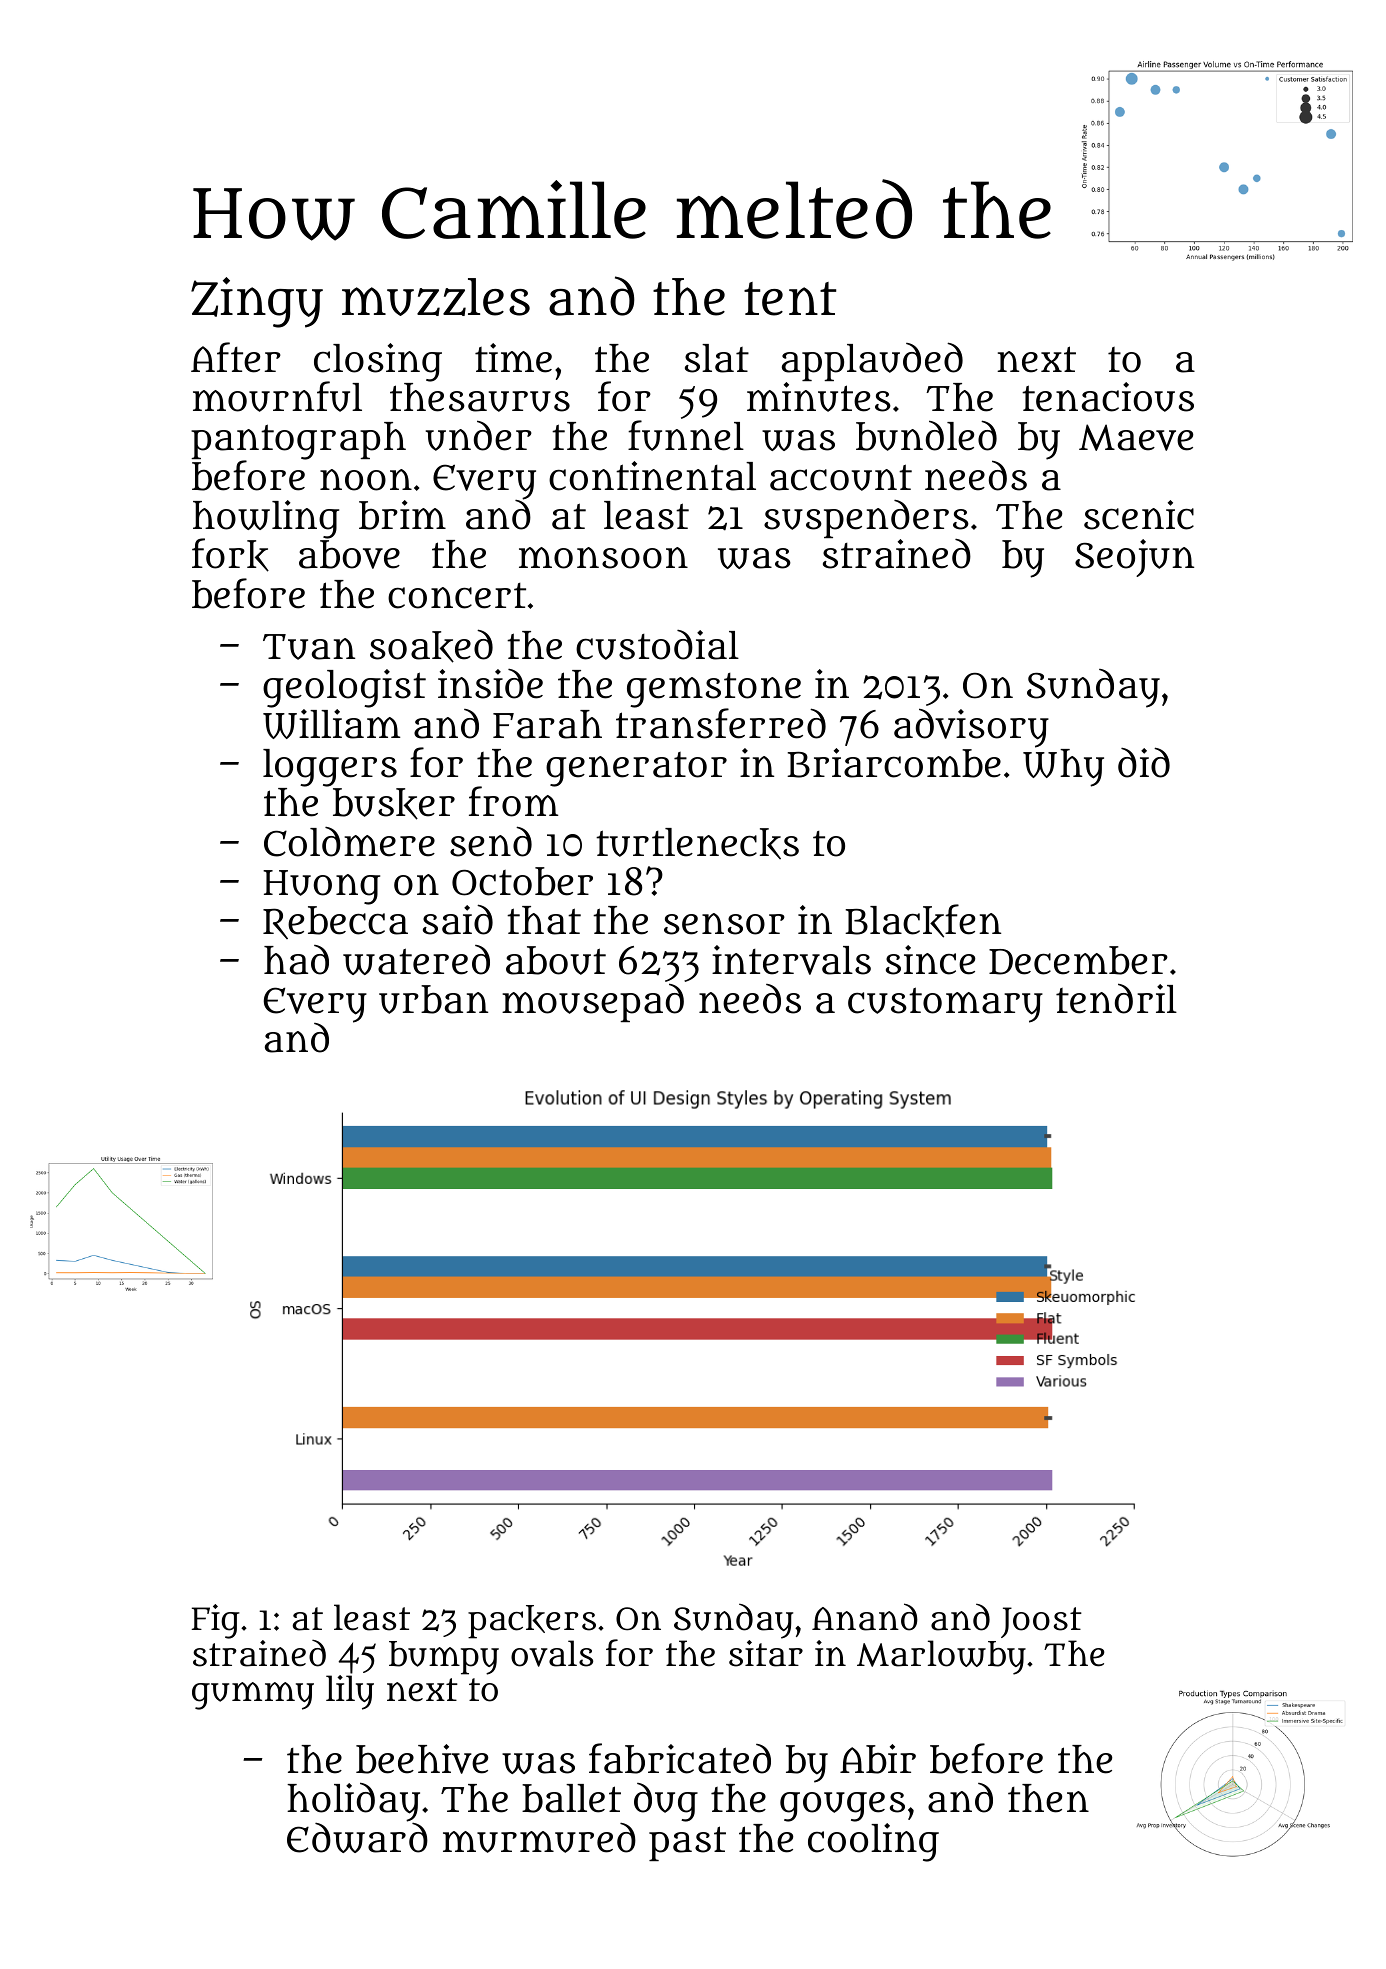  What do you see at coordinates (532, 1622) in the screenshot?
I see `packers` at bounding box center [532, 1622].
